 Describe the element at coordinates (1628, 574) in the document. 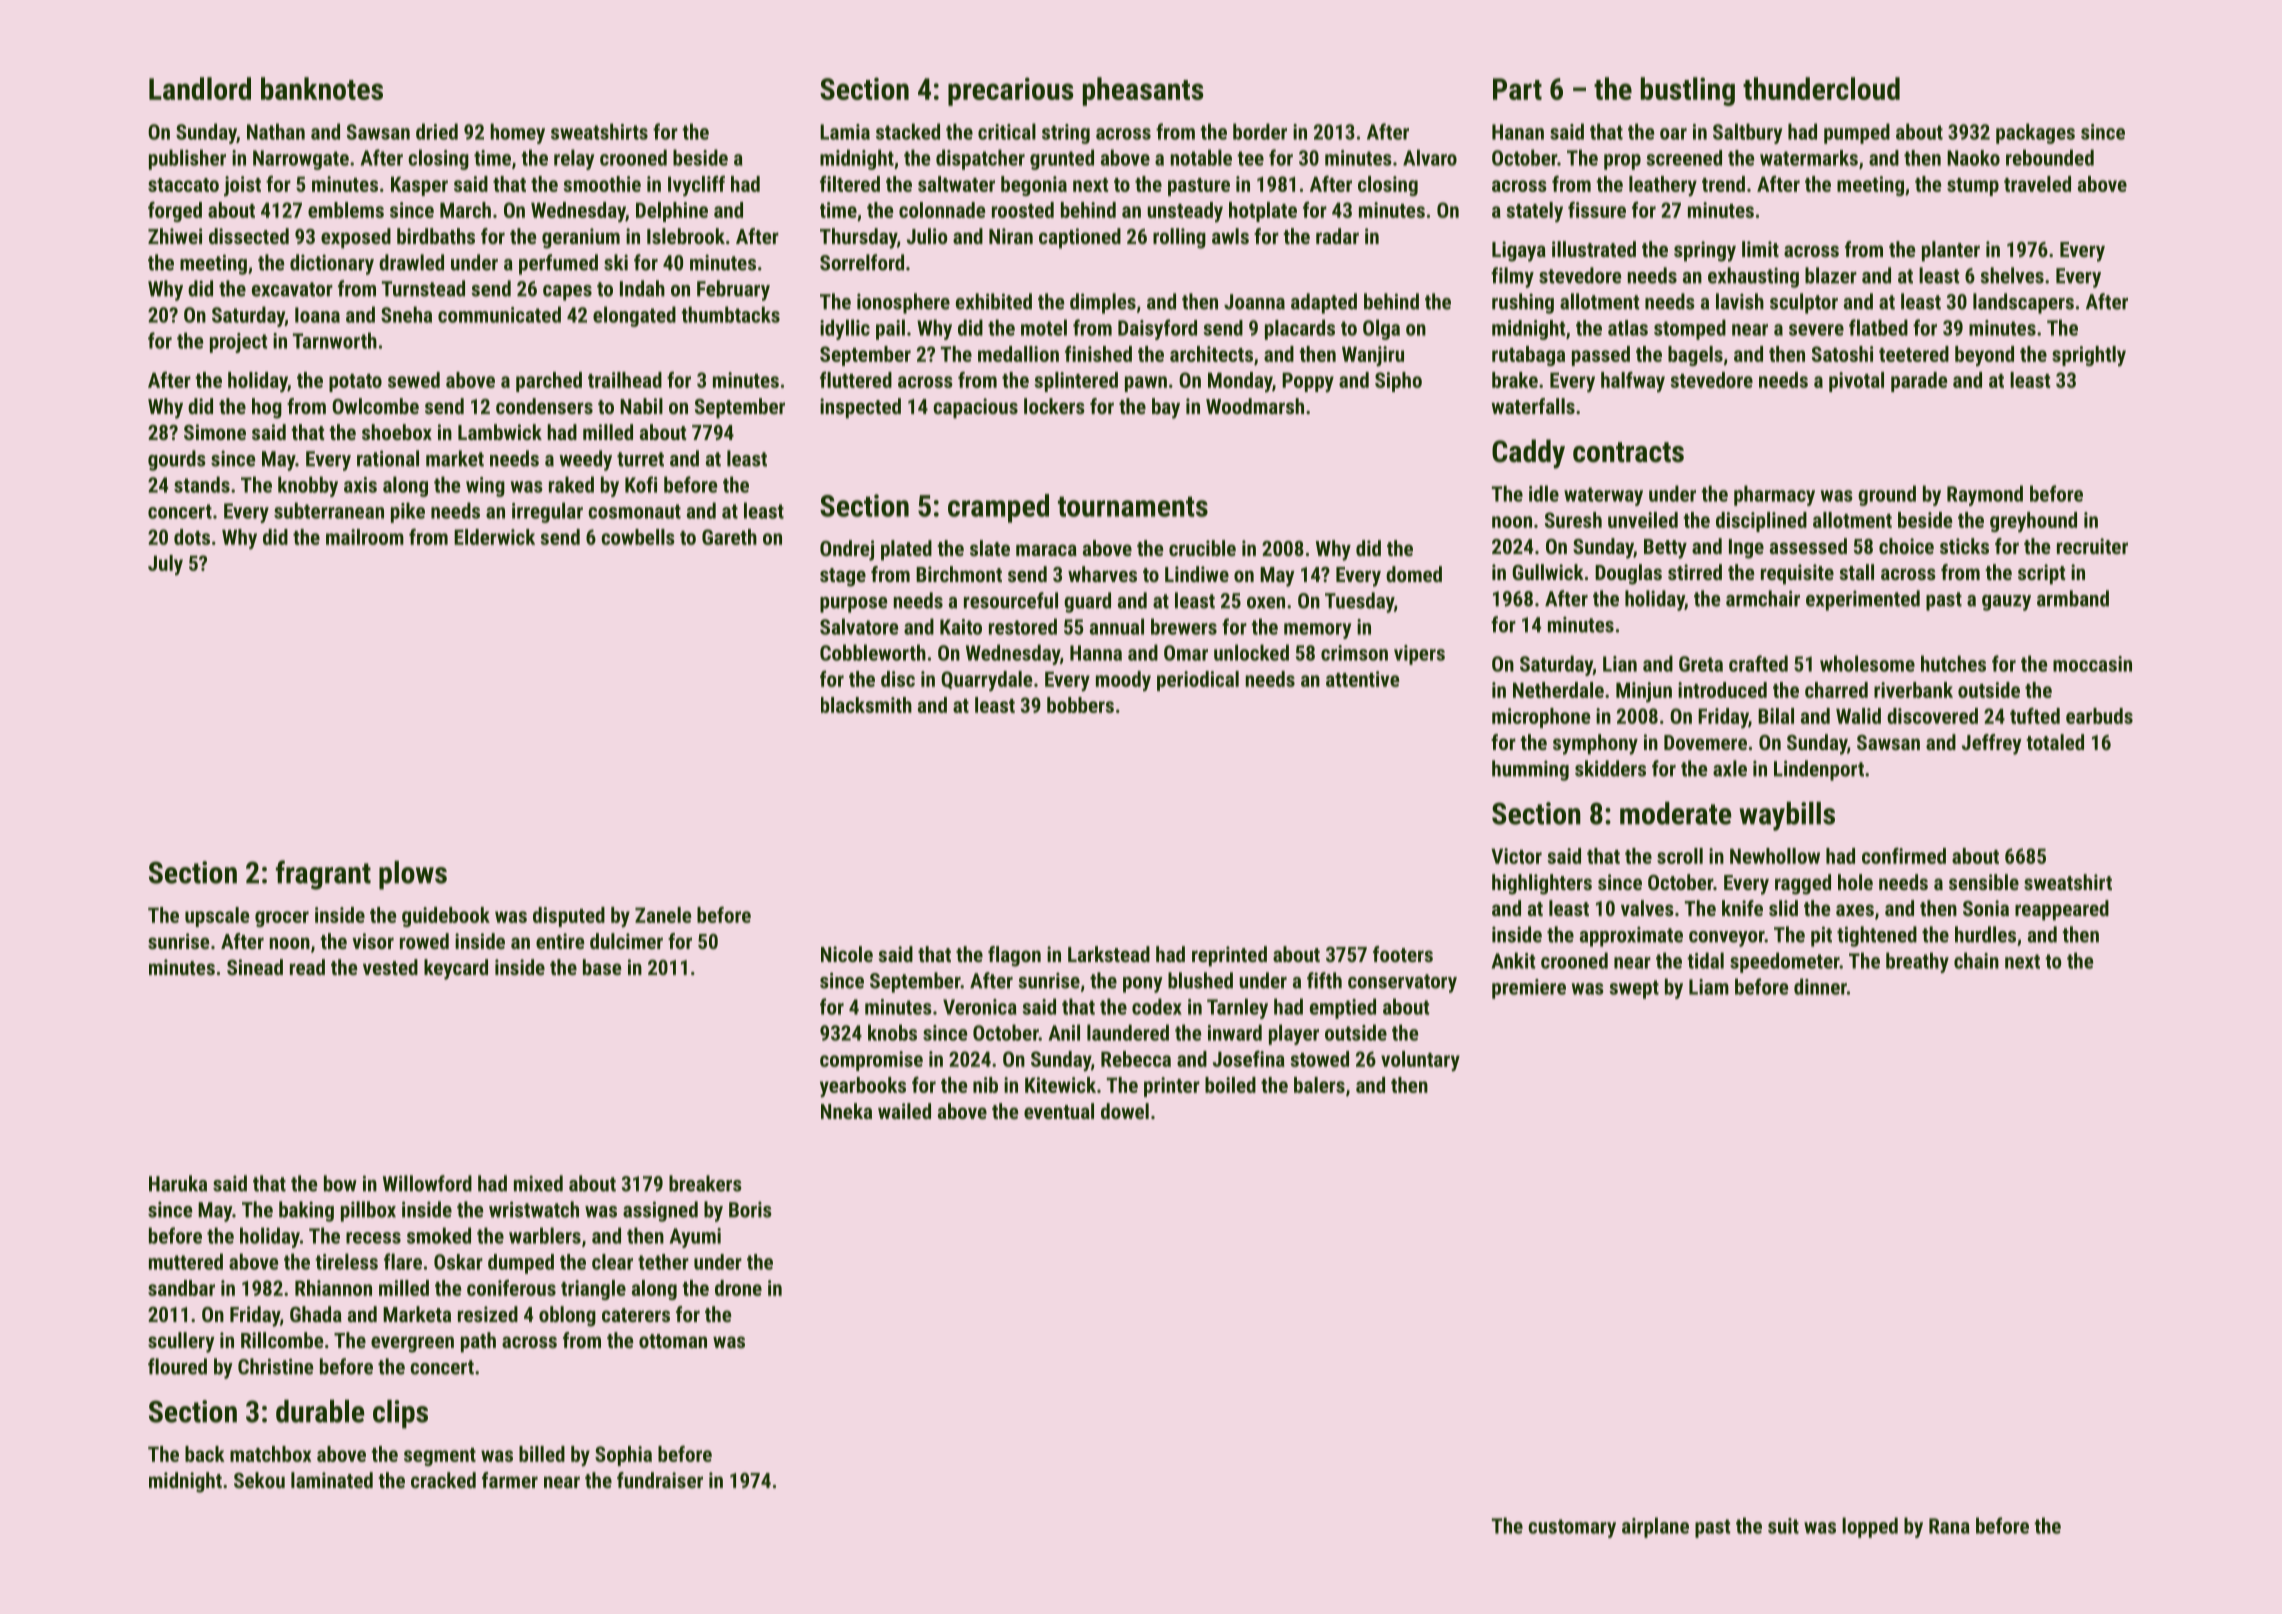

I see `Douglas` at that location.
